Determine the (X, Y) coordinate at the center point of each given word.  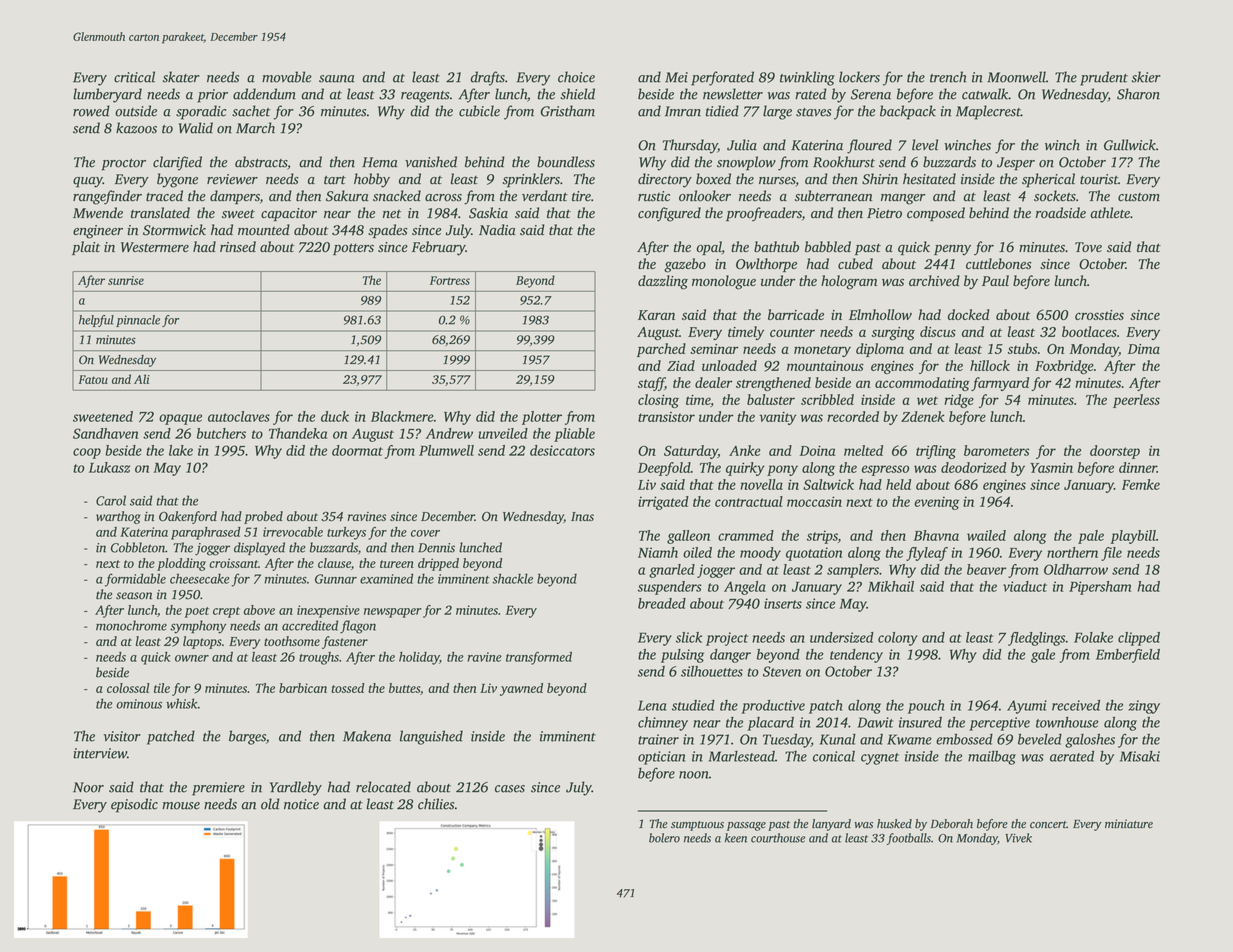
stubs (1022, 348)
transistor (666, 417)
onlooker (705, 196)
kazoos (136, 128)
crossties (1099, 315)
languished (431, 737)
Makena (367, 736)
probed (263, 517)
